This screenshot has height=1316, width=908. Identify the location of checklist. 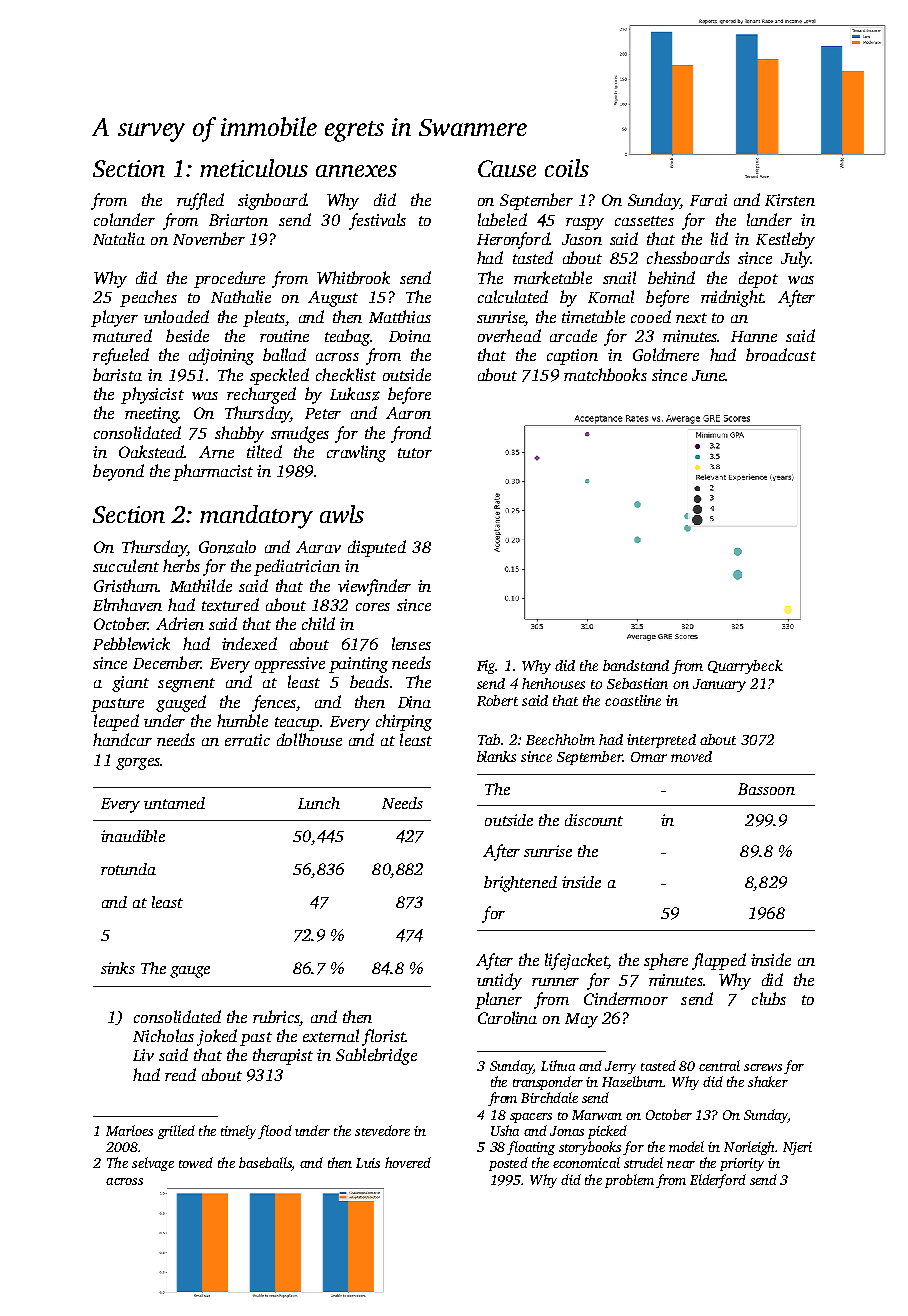
(346, 374).
